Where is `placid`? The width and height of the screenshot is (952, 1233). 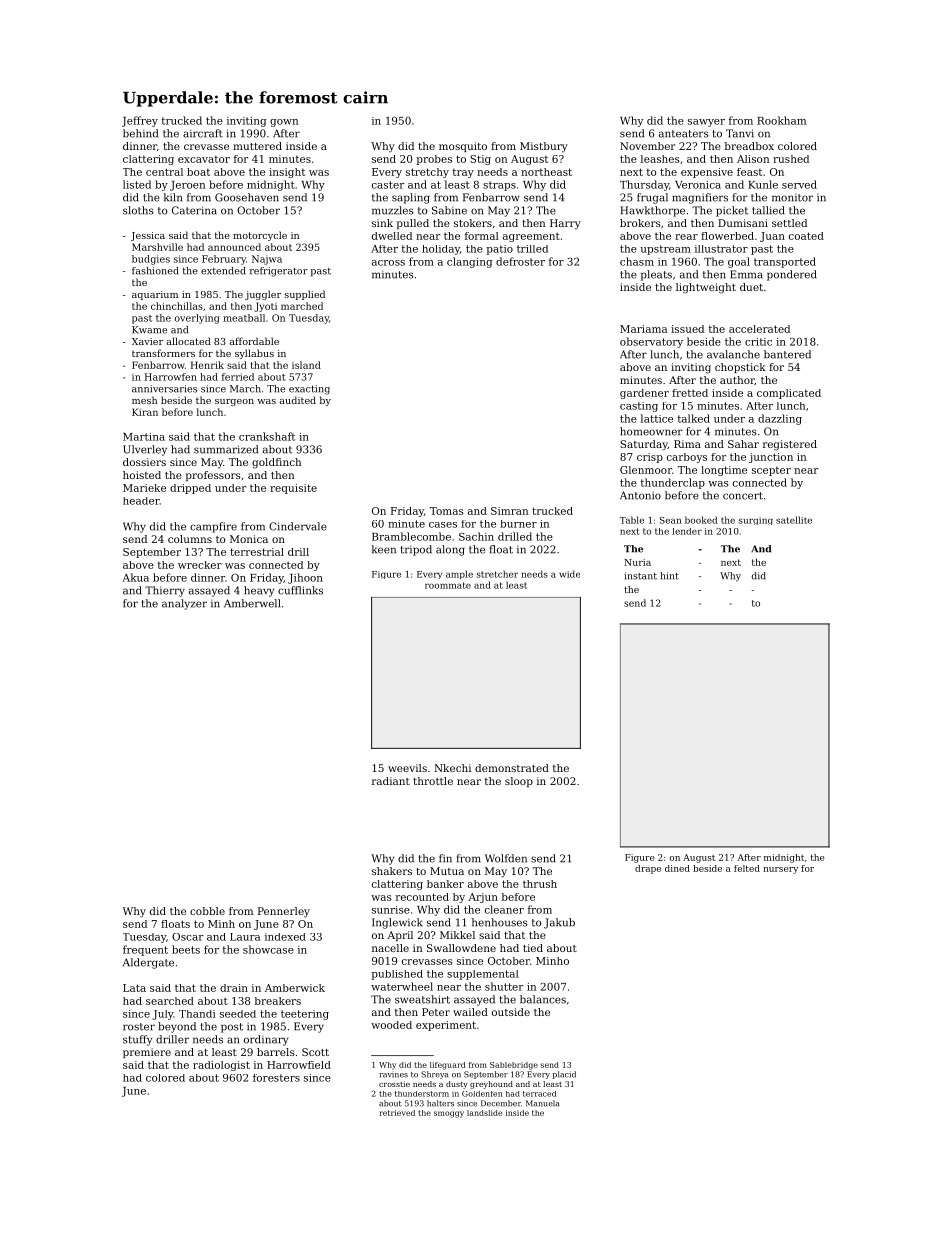 placid is located at coordinates (564, 1075).
